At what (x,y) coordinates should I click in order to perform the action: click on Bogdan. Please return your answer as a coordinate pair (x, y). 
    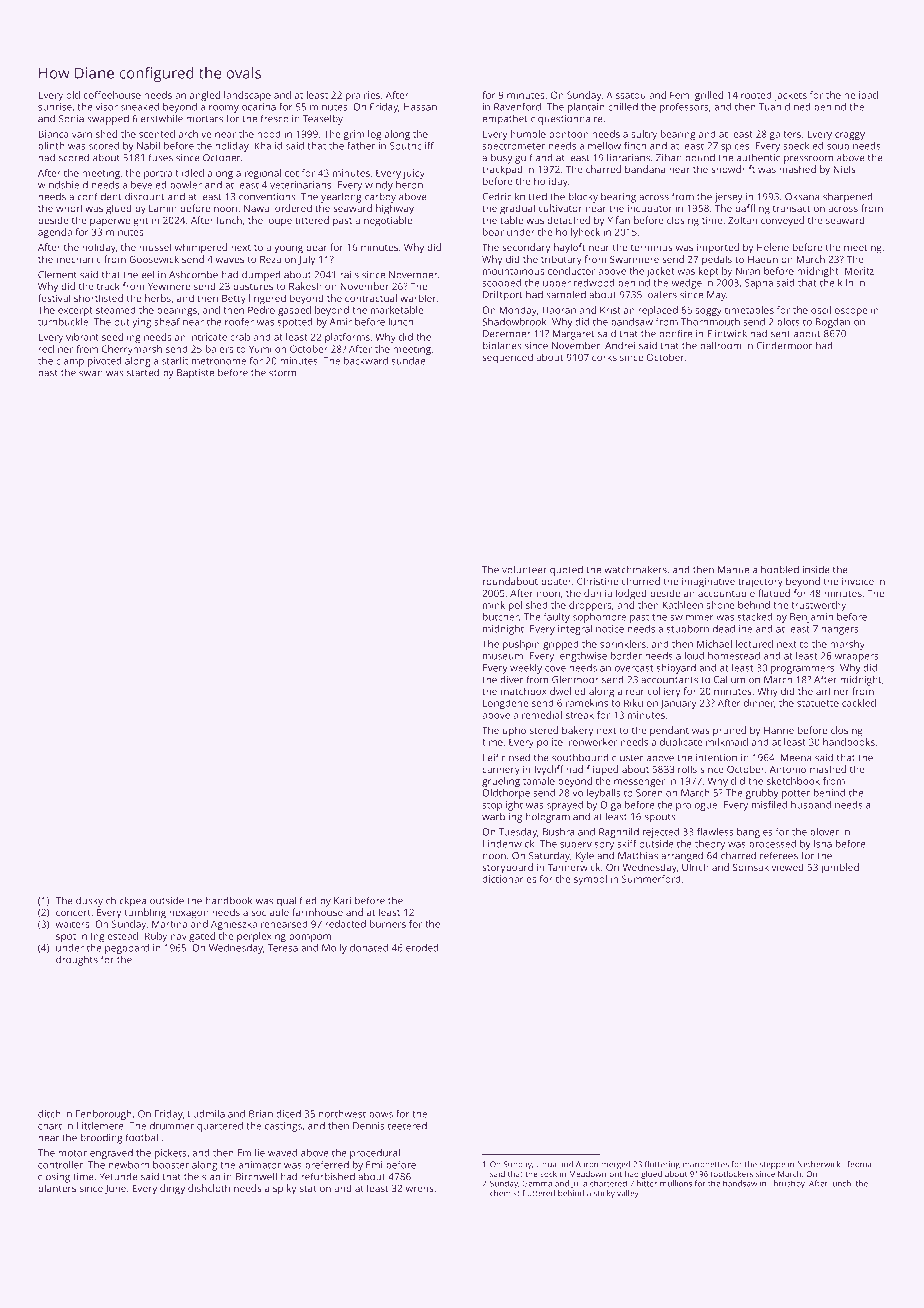
    Looking at the image, I should click on (832, 323).
